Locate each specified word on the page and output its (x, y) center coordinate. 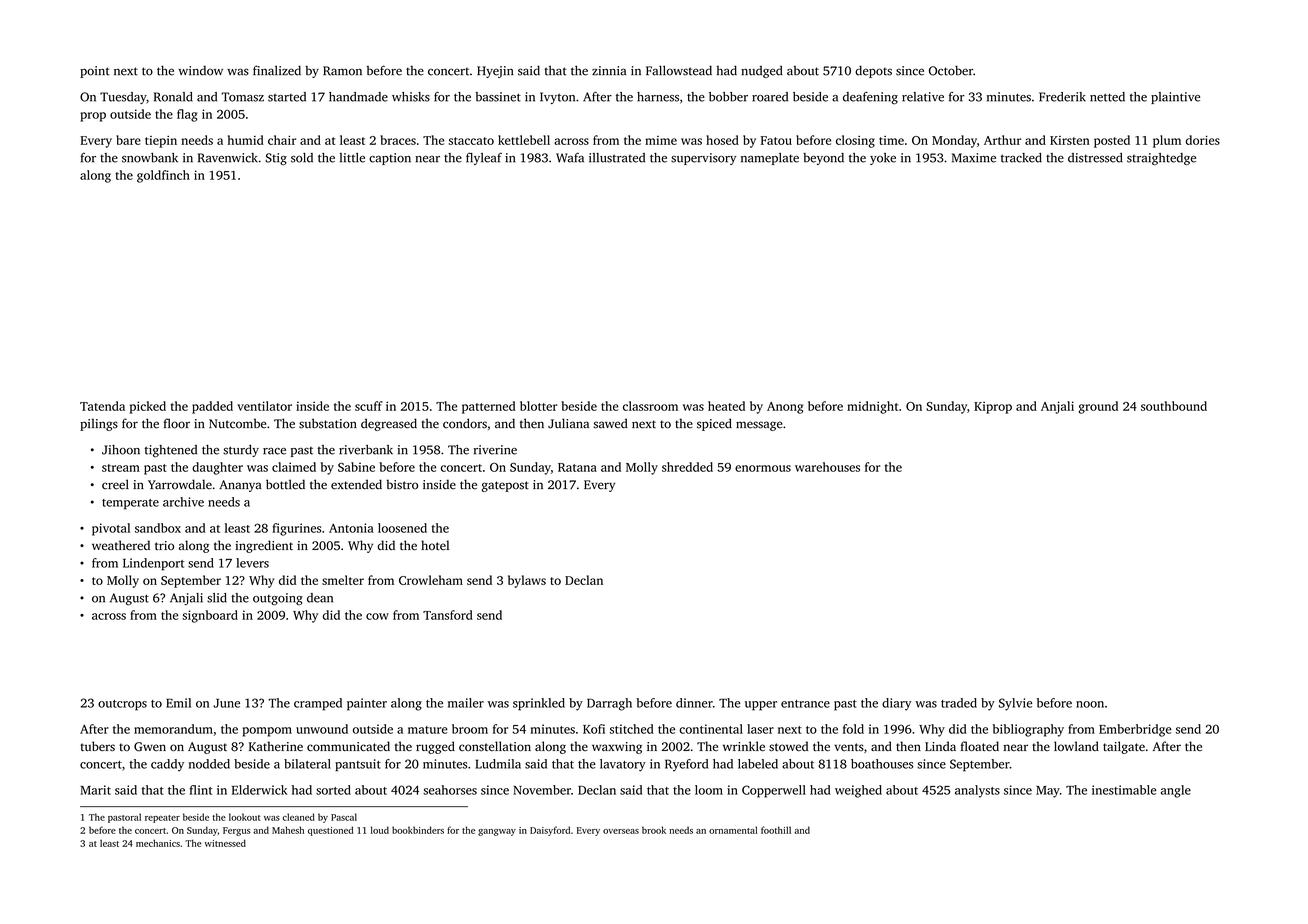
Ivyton (557, 98)
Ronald (173, 97)
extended (356, 484)
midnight (872, 407)
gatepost (505, 486)
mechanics (158, 843)
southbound (1174, 406)
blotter (539, 406)
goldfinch (163, 176)
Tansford (448, 615)
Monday (954, 141)
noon (1090, 704)
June (226, 703)
